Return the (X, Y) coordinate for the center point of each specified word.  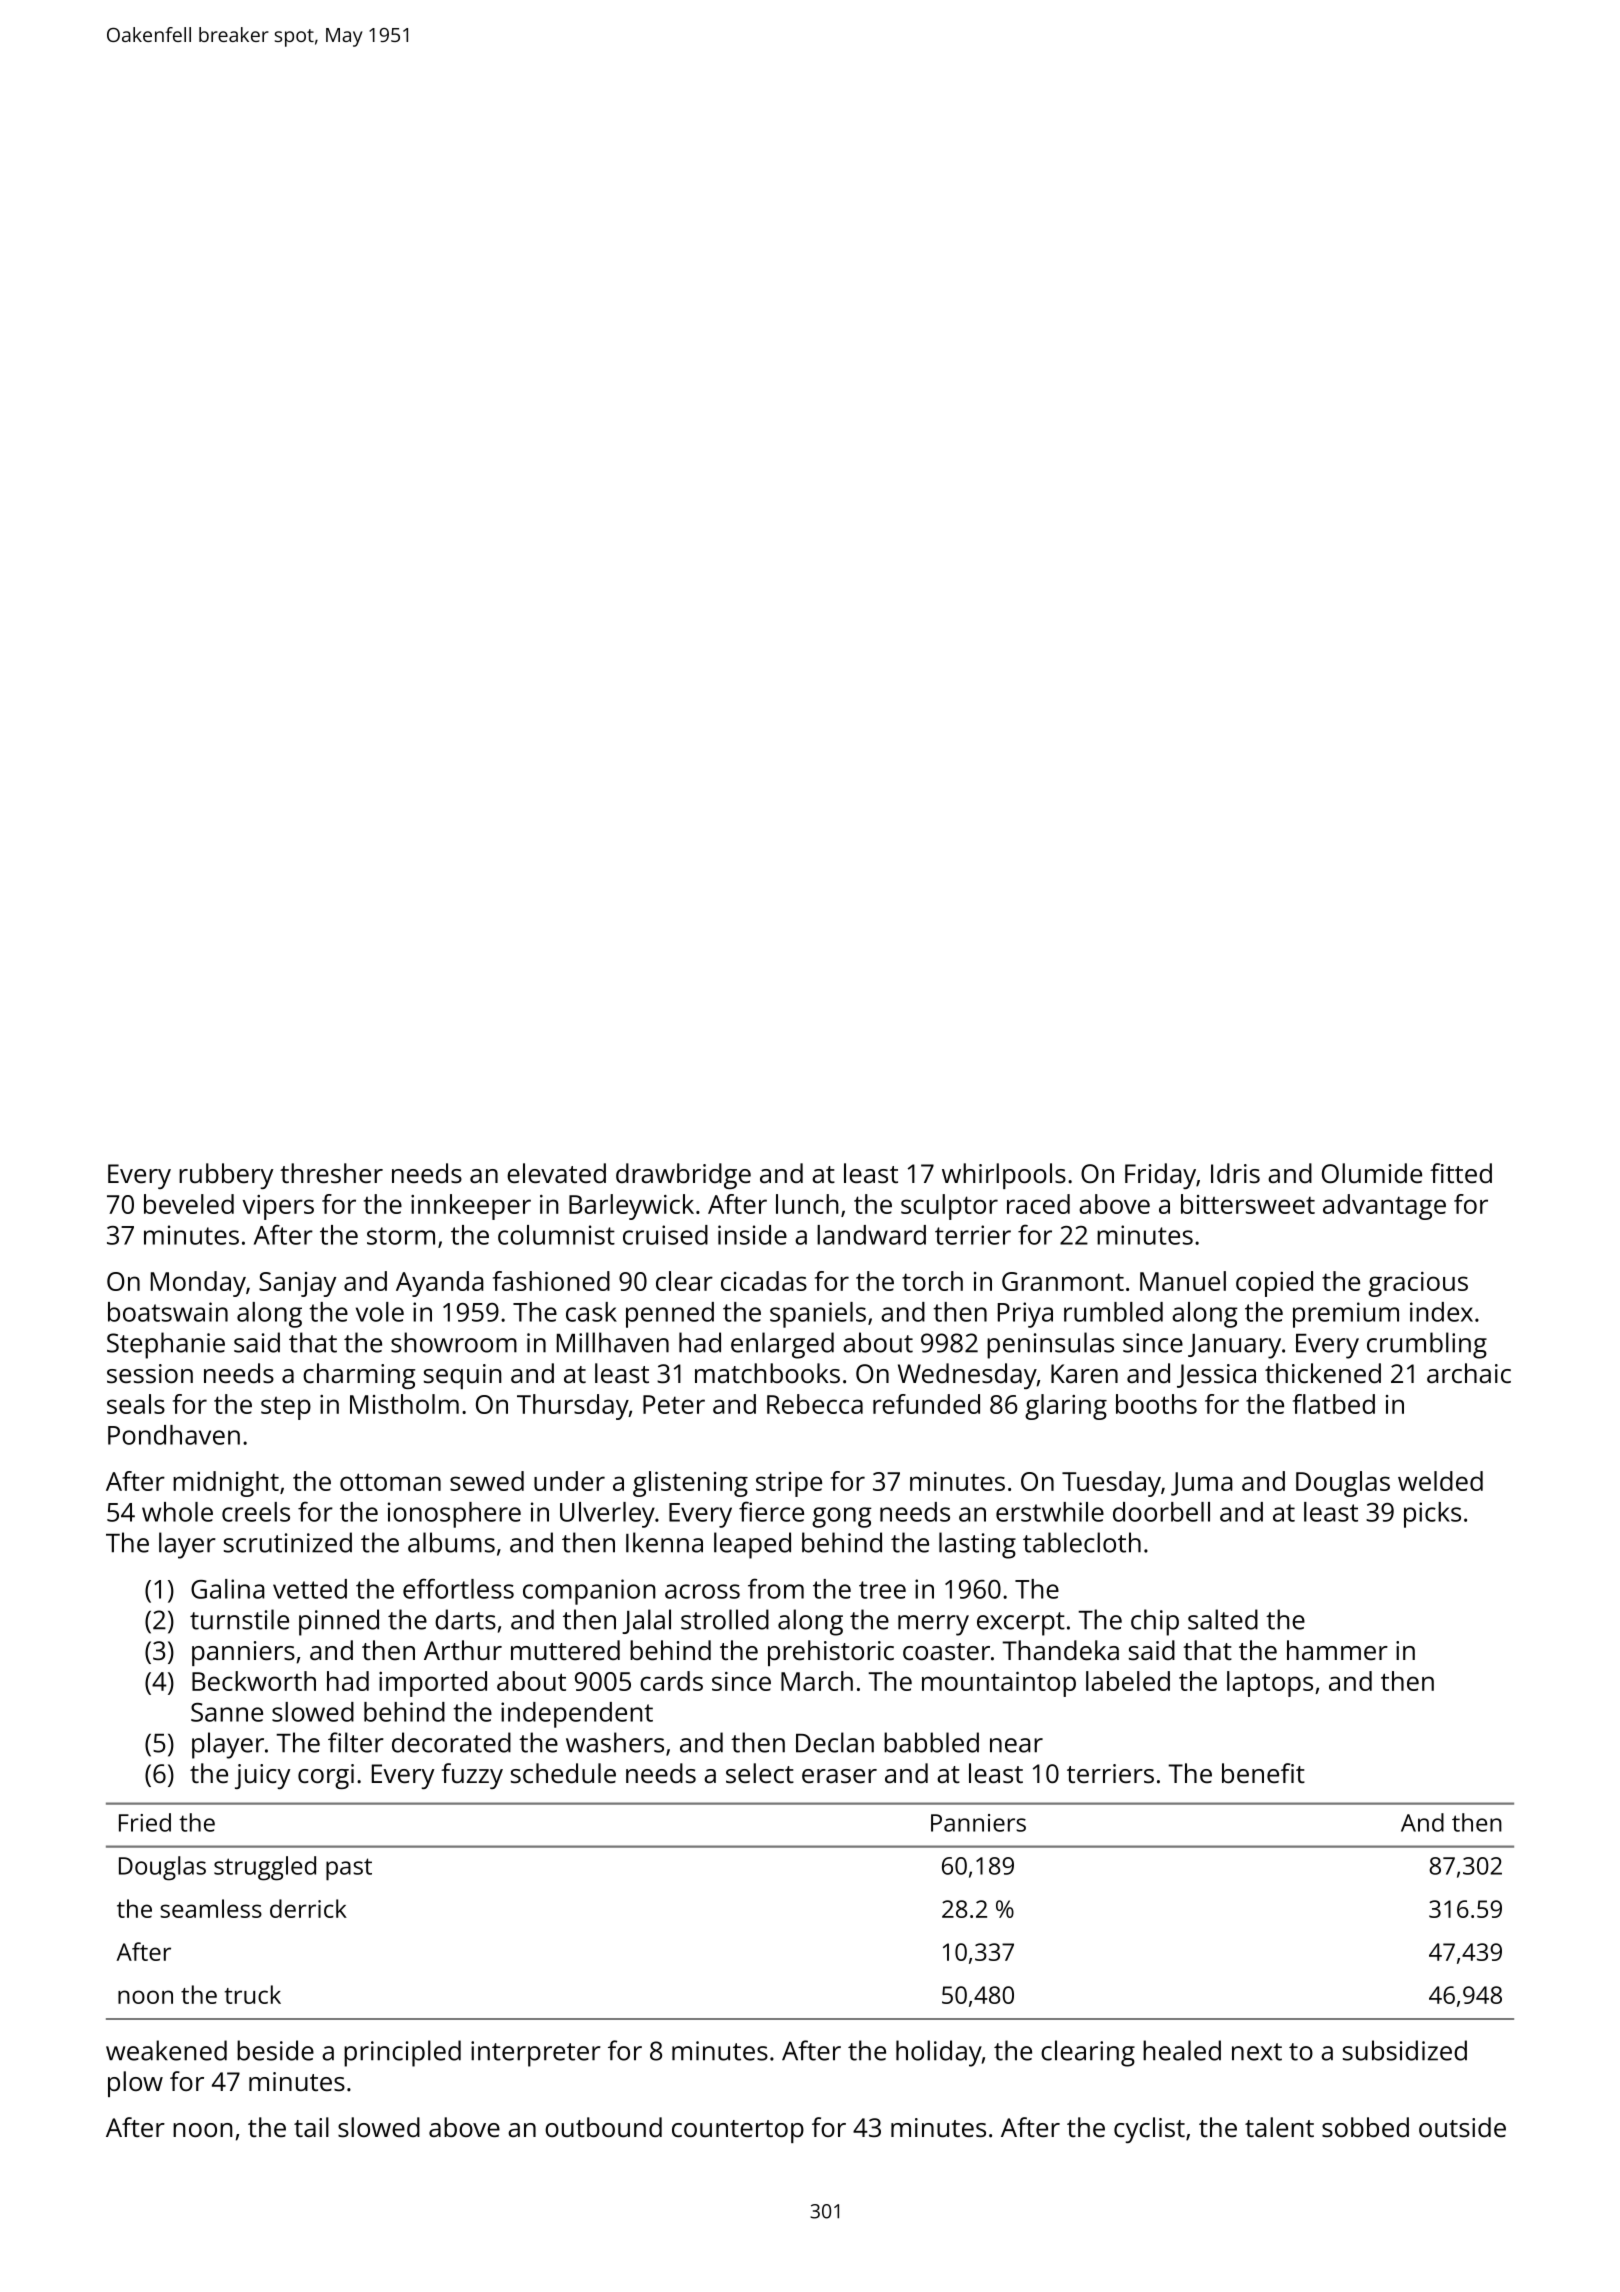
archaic (1469, 1373)
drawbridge (683, 1176)
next (1257, 2052)
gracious (1418, 1284)
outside (1462, 2127)
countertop (738, 2131)
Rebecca (815, 1404)
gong (842, 1517)
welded (1440, 1481)
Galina (228, 1589)
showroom (454, 1342)
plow (135, 2084)
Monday (198, 1284)
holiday (939, 2053)
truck (253, 1994)
